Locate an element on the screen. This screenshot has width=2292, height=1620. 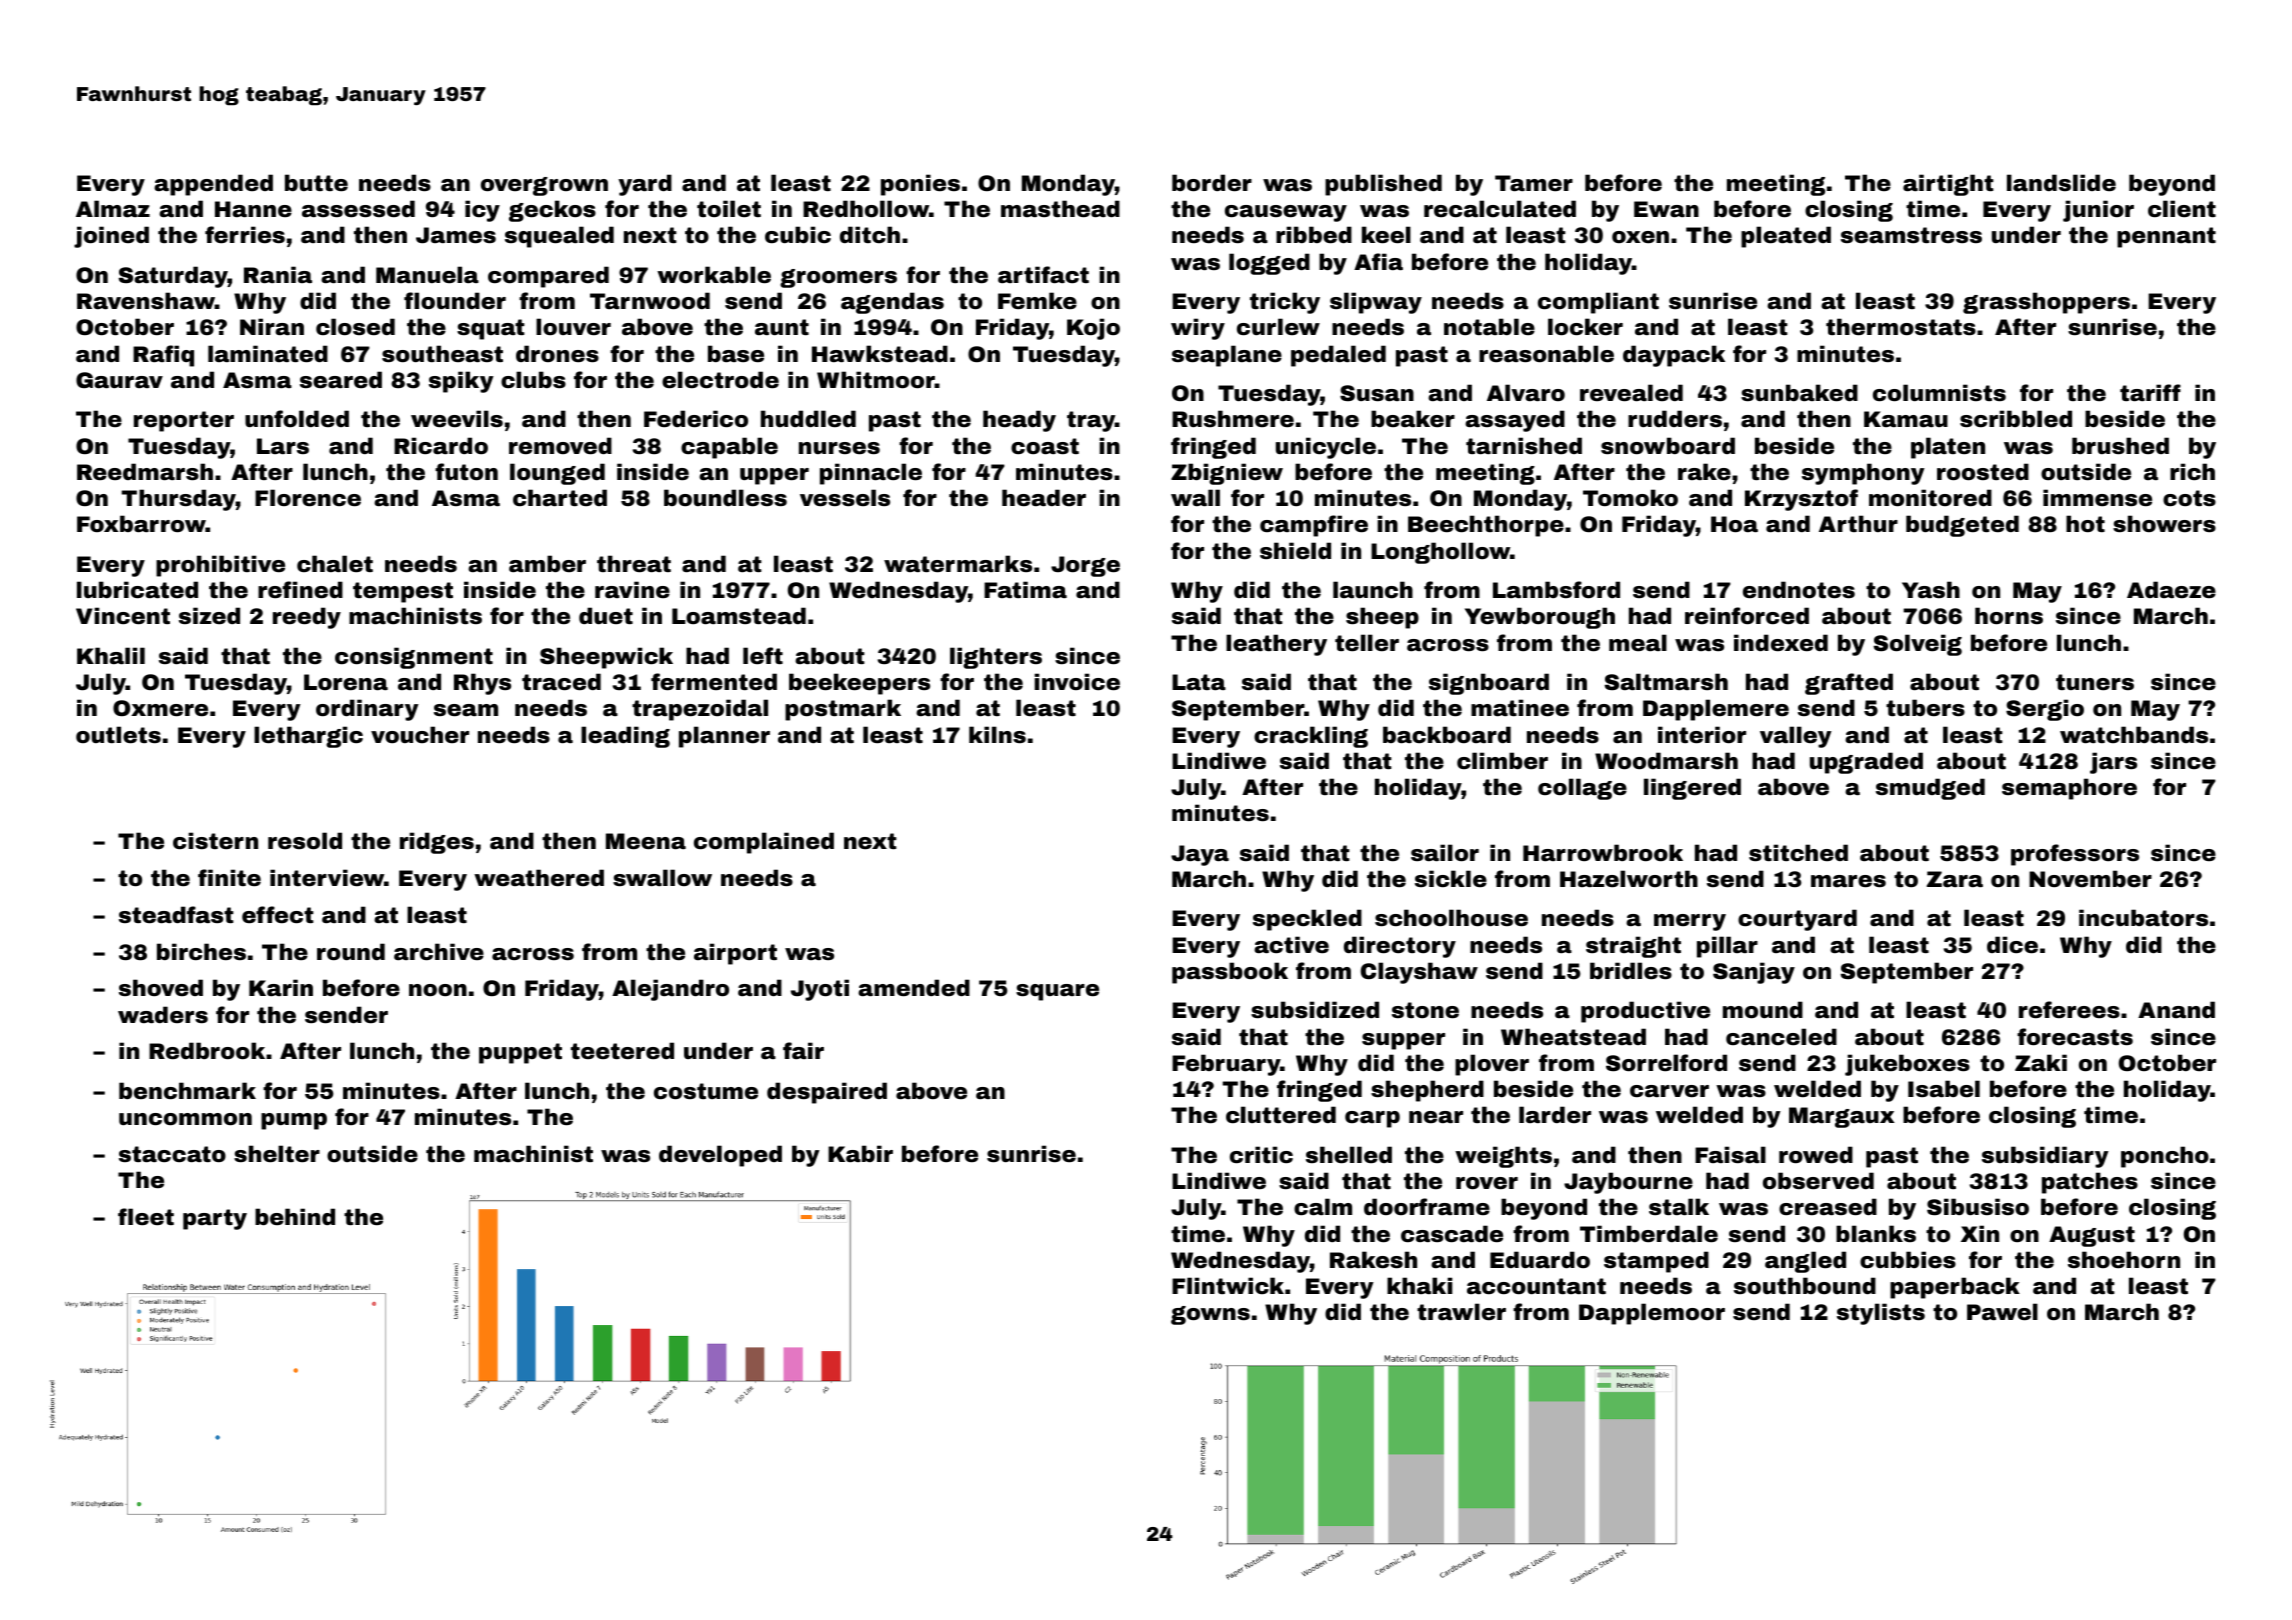
unfolded is located at coordinates (297, 418).
